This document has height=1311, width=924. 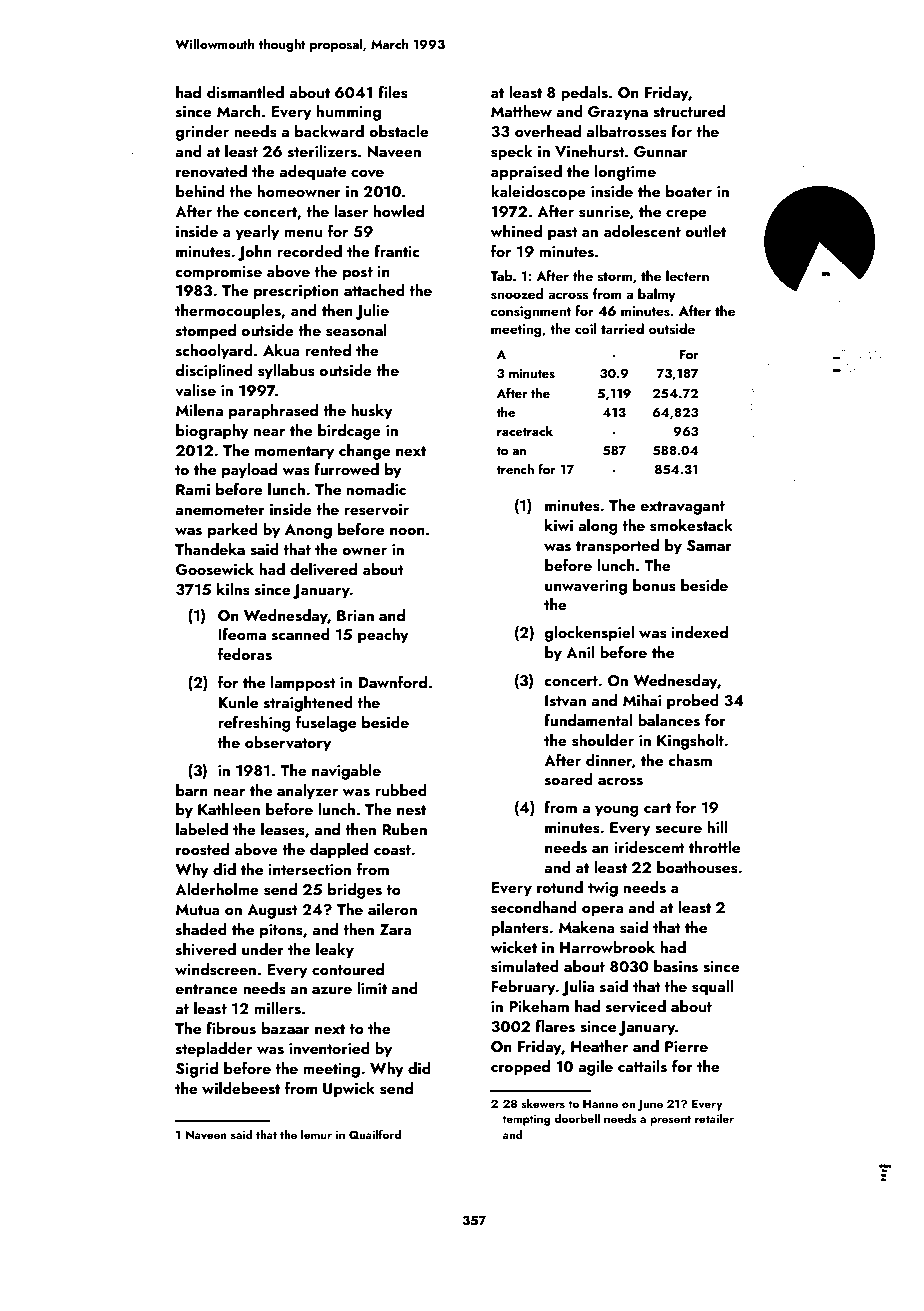 What do you see at coordinates (233, 589) in the document?
I see `kilns` at bounding box center [233, 589].
